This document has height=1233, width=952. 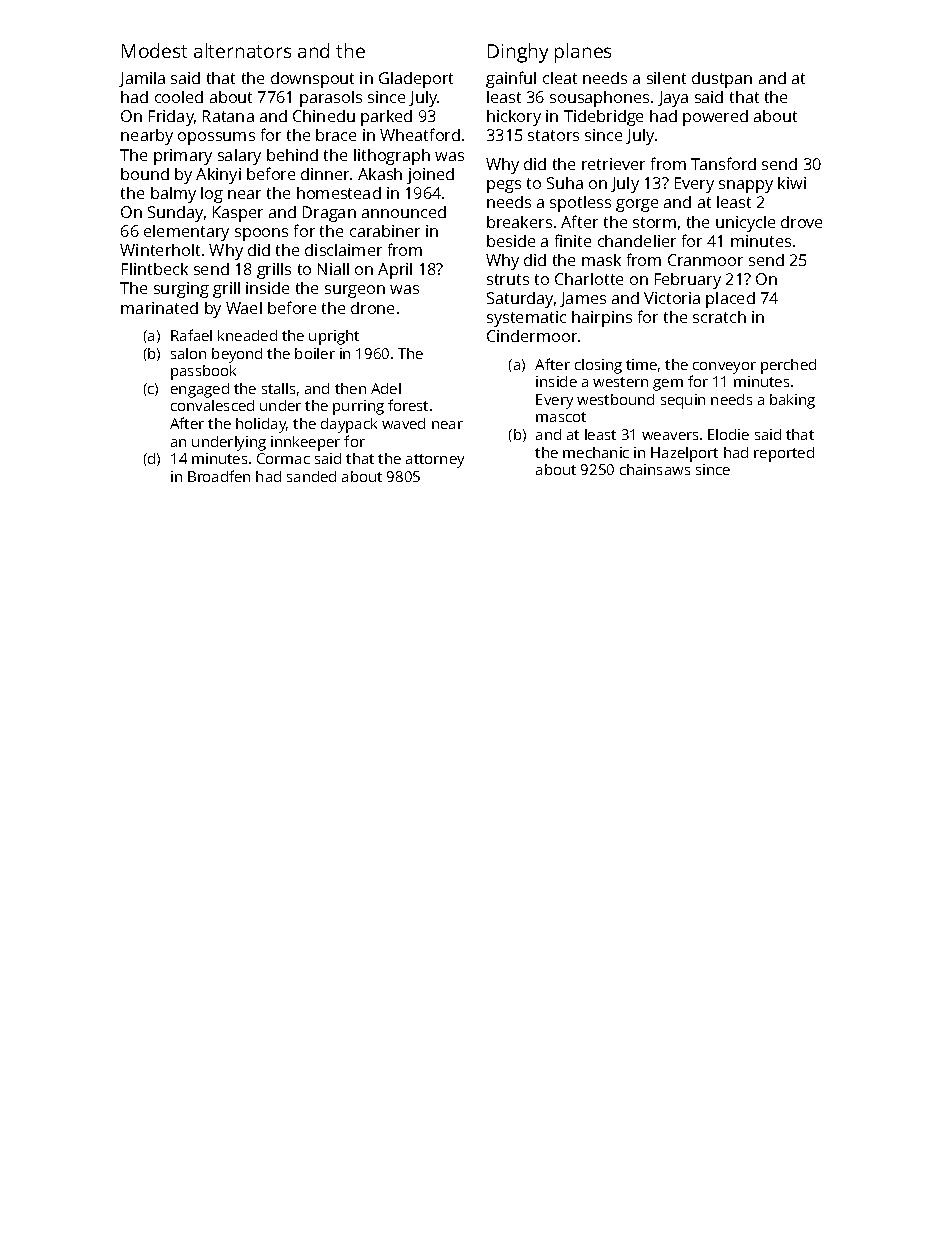 What do you see at coordinates (416, 80) in the document?
I see `Gladeport` at bounding box center [416, 80].
